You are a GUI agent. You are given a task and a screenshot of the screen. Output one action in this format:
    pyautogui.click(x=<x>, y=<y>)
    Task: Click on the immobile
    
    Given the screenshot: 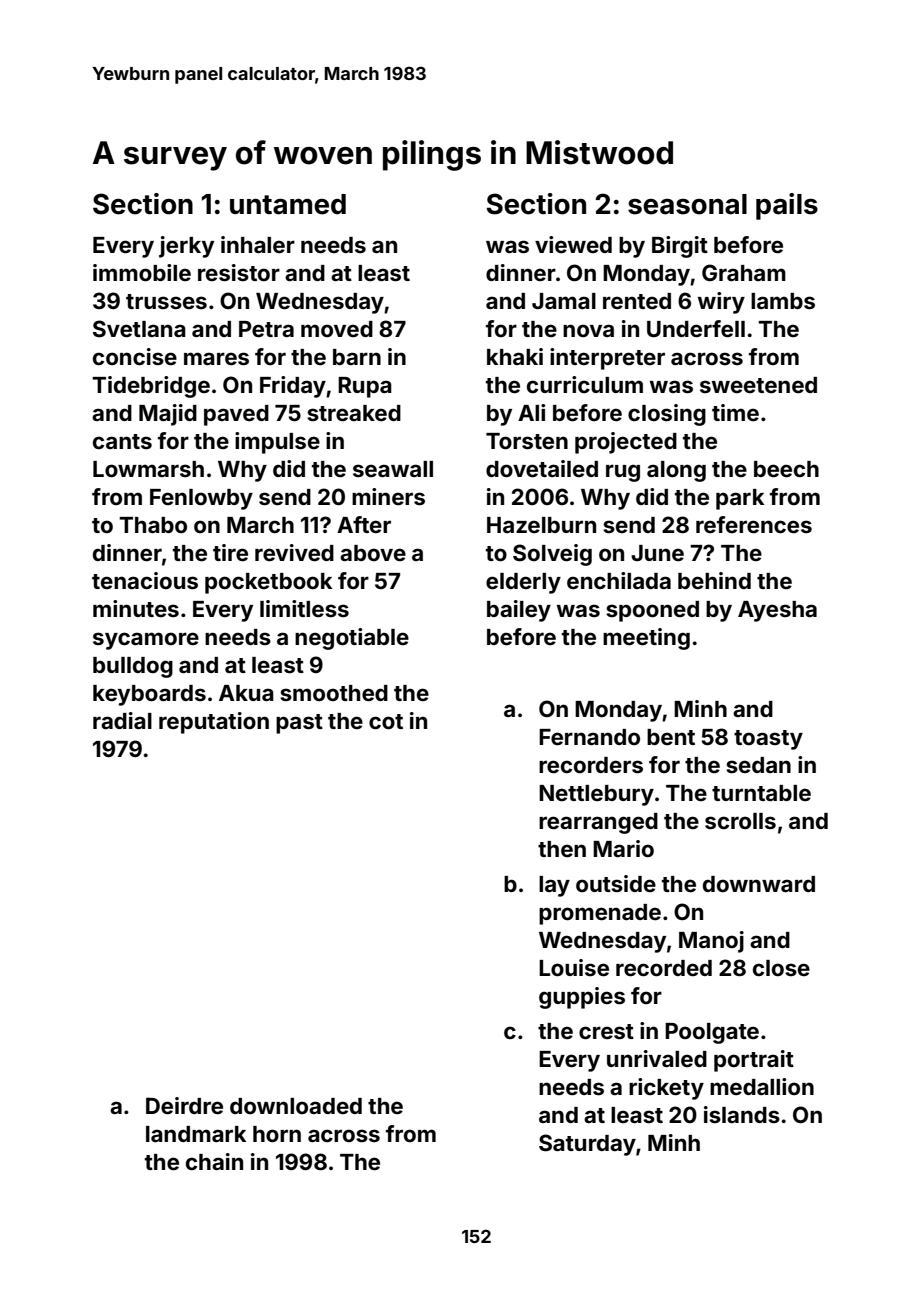 What is the action you would take?
    pyautogui.click(x=142, y=272)
